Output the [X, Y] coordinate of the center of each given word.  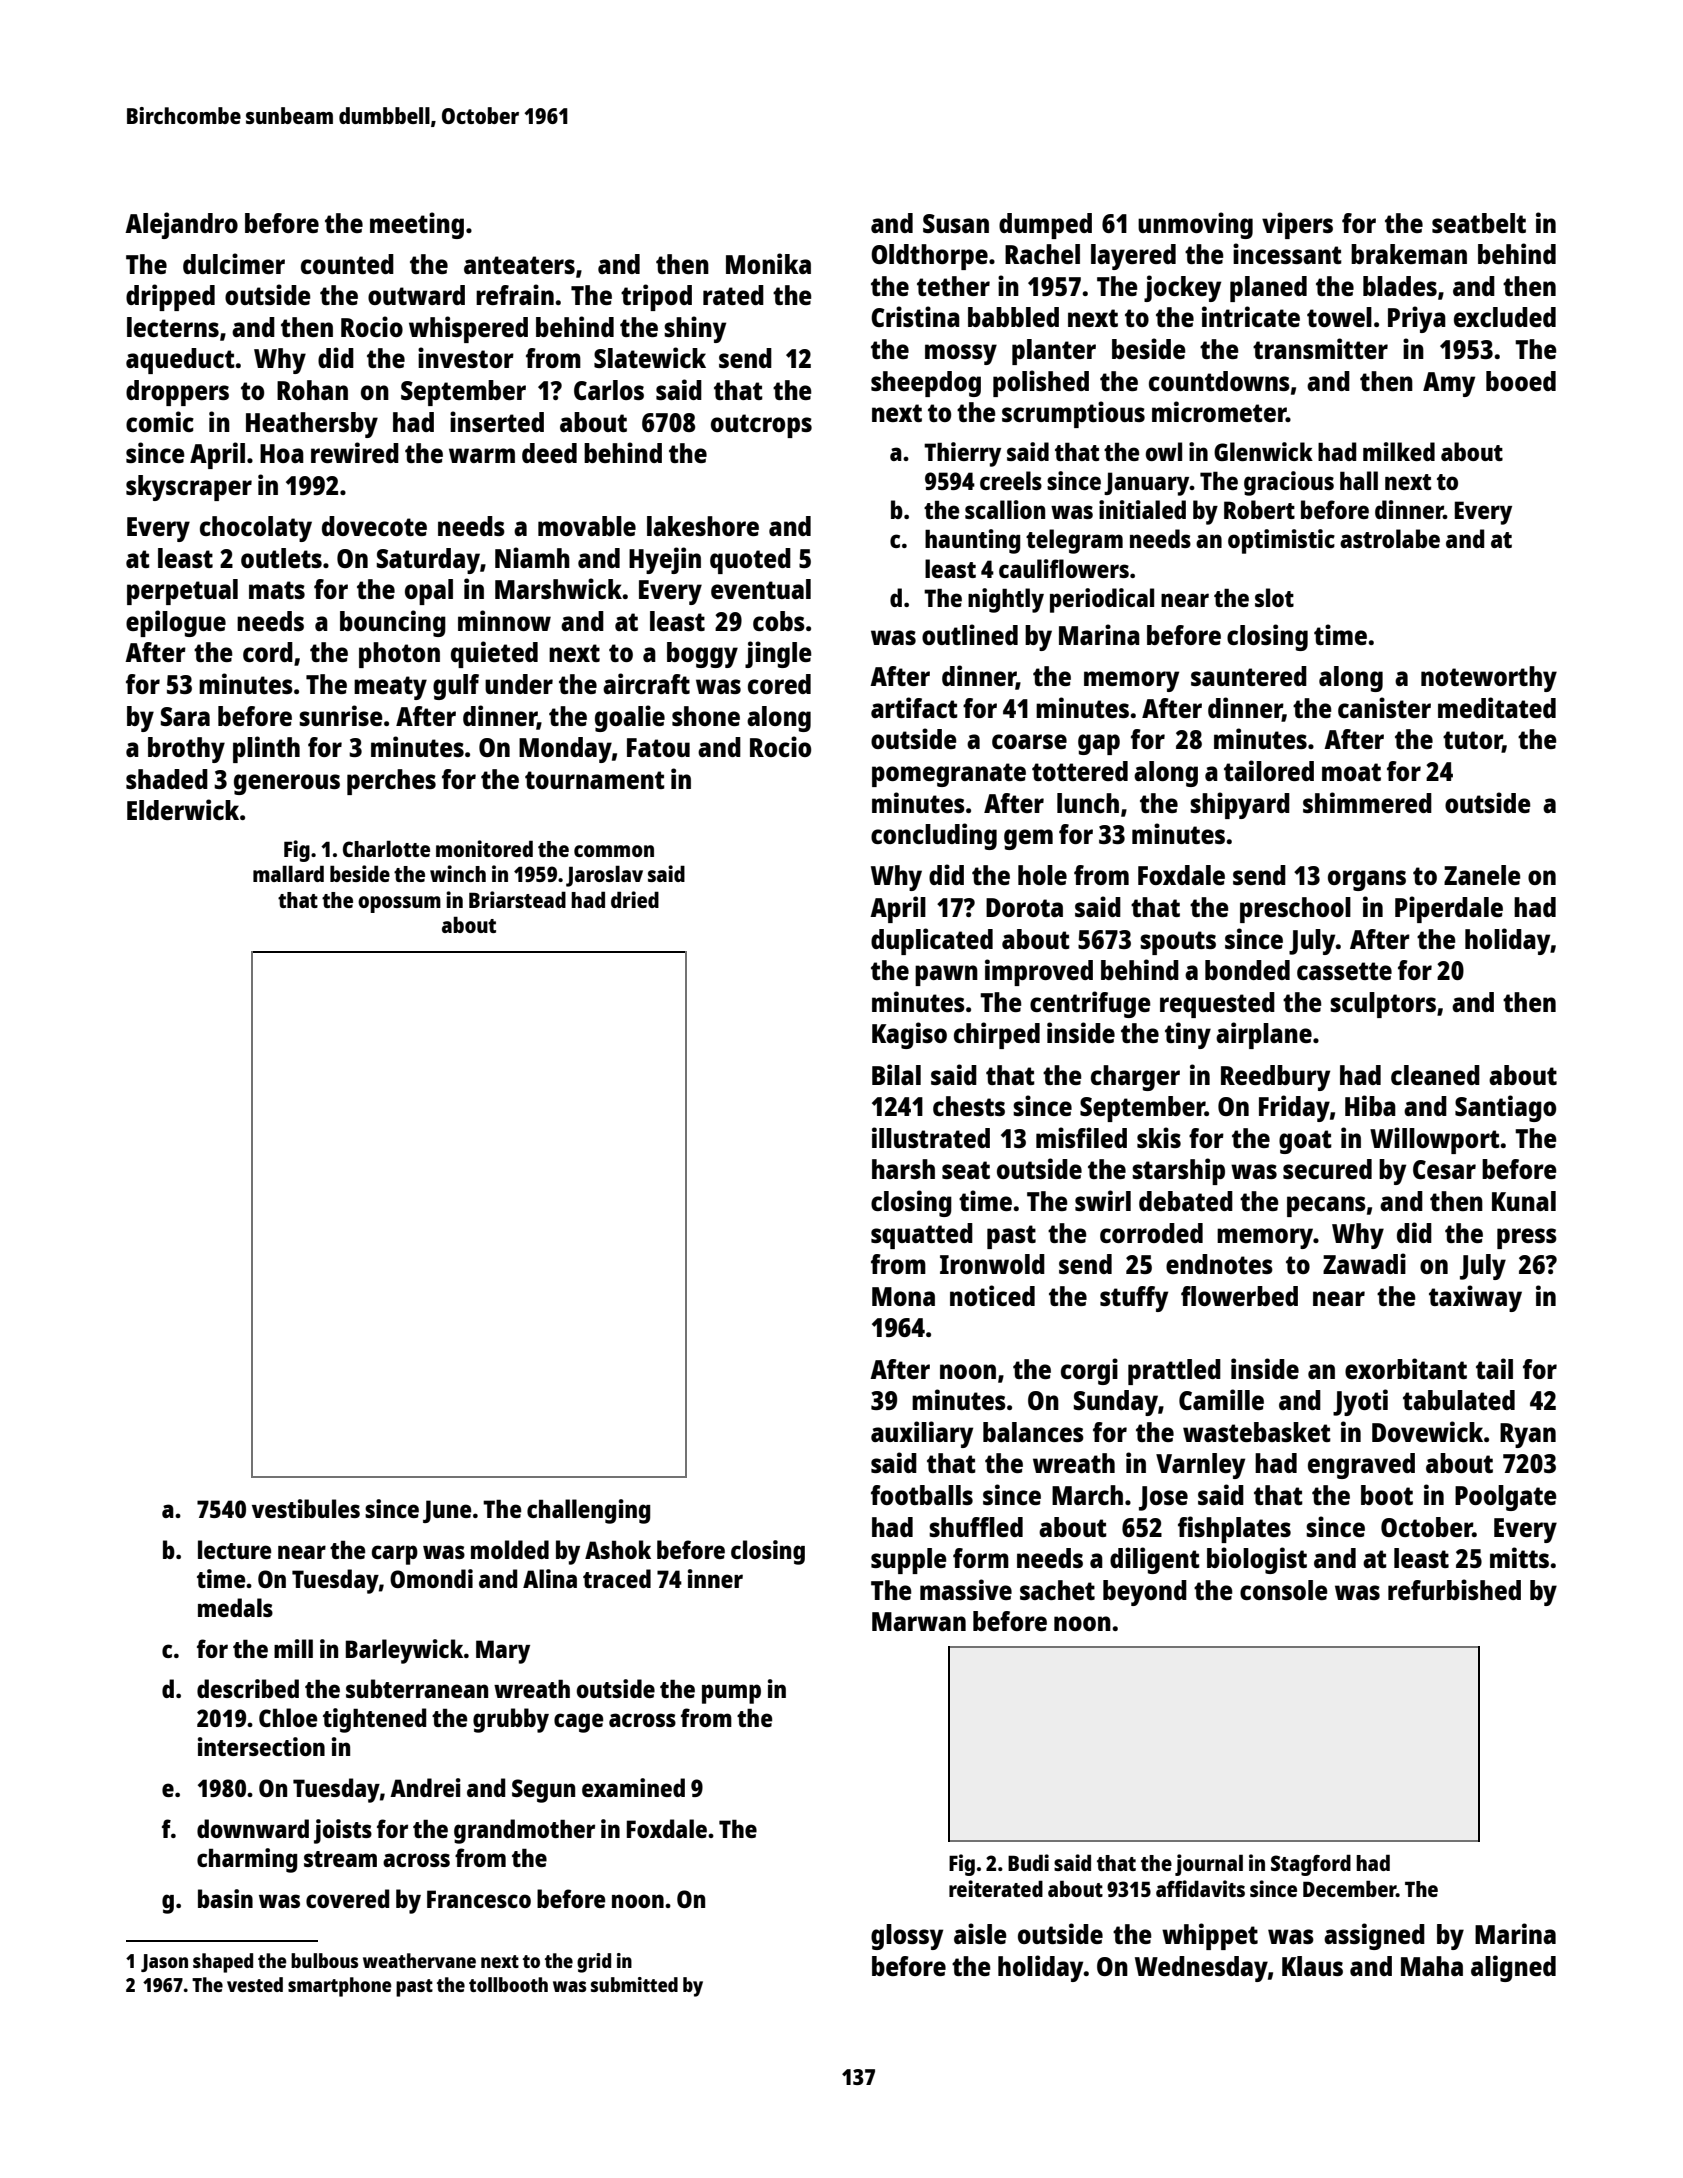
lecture [234, 1549]
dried [635, 899]
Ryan [1528, 1435]
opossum [399, 904]
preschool [1295, 910]
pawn [946, 975]
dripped [170, 297]
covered [347, 1898]
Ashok [618, 1549]
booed [1521, 381]
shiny [695, 329]
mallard [288, 873]
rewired [355, 452]
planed [1268, 289]
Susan [956, 223]
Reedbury [1275, 1078]
